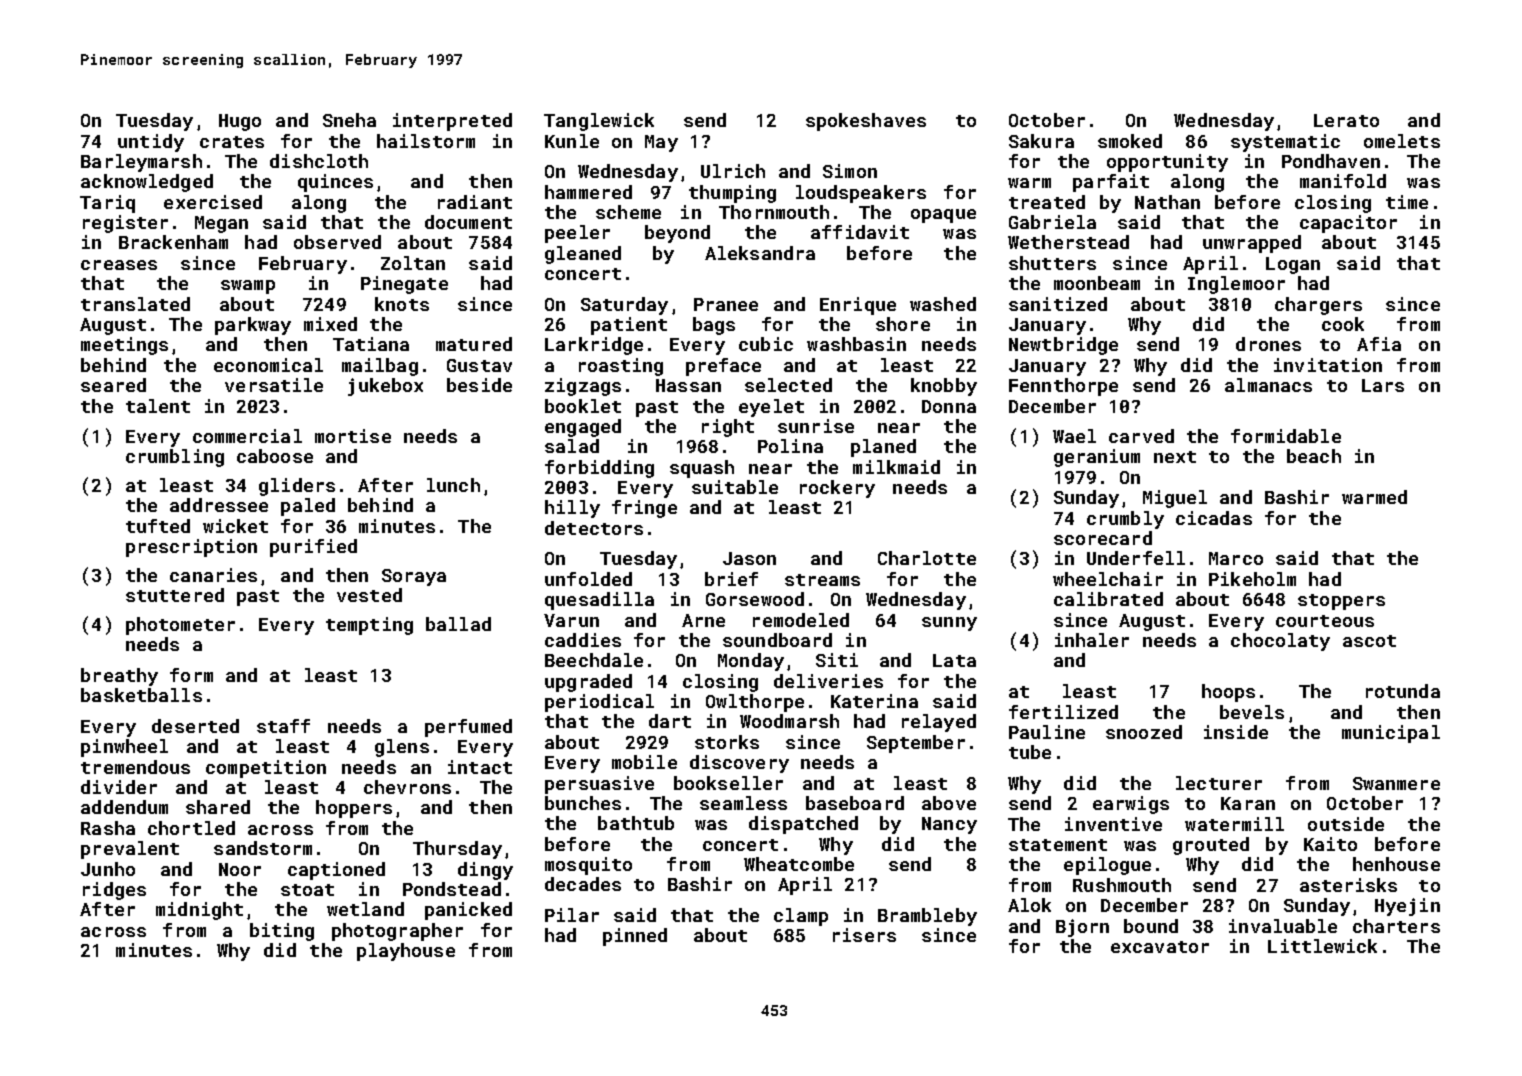 The height and width of the page is (1076, 1522). Describe the element at coordinates (413, 263) in the page. I see `Zoltan` at that location.
